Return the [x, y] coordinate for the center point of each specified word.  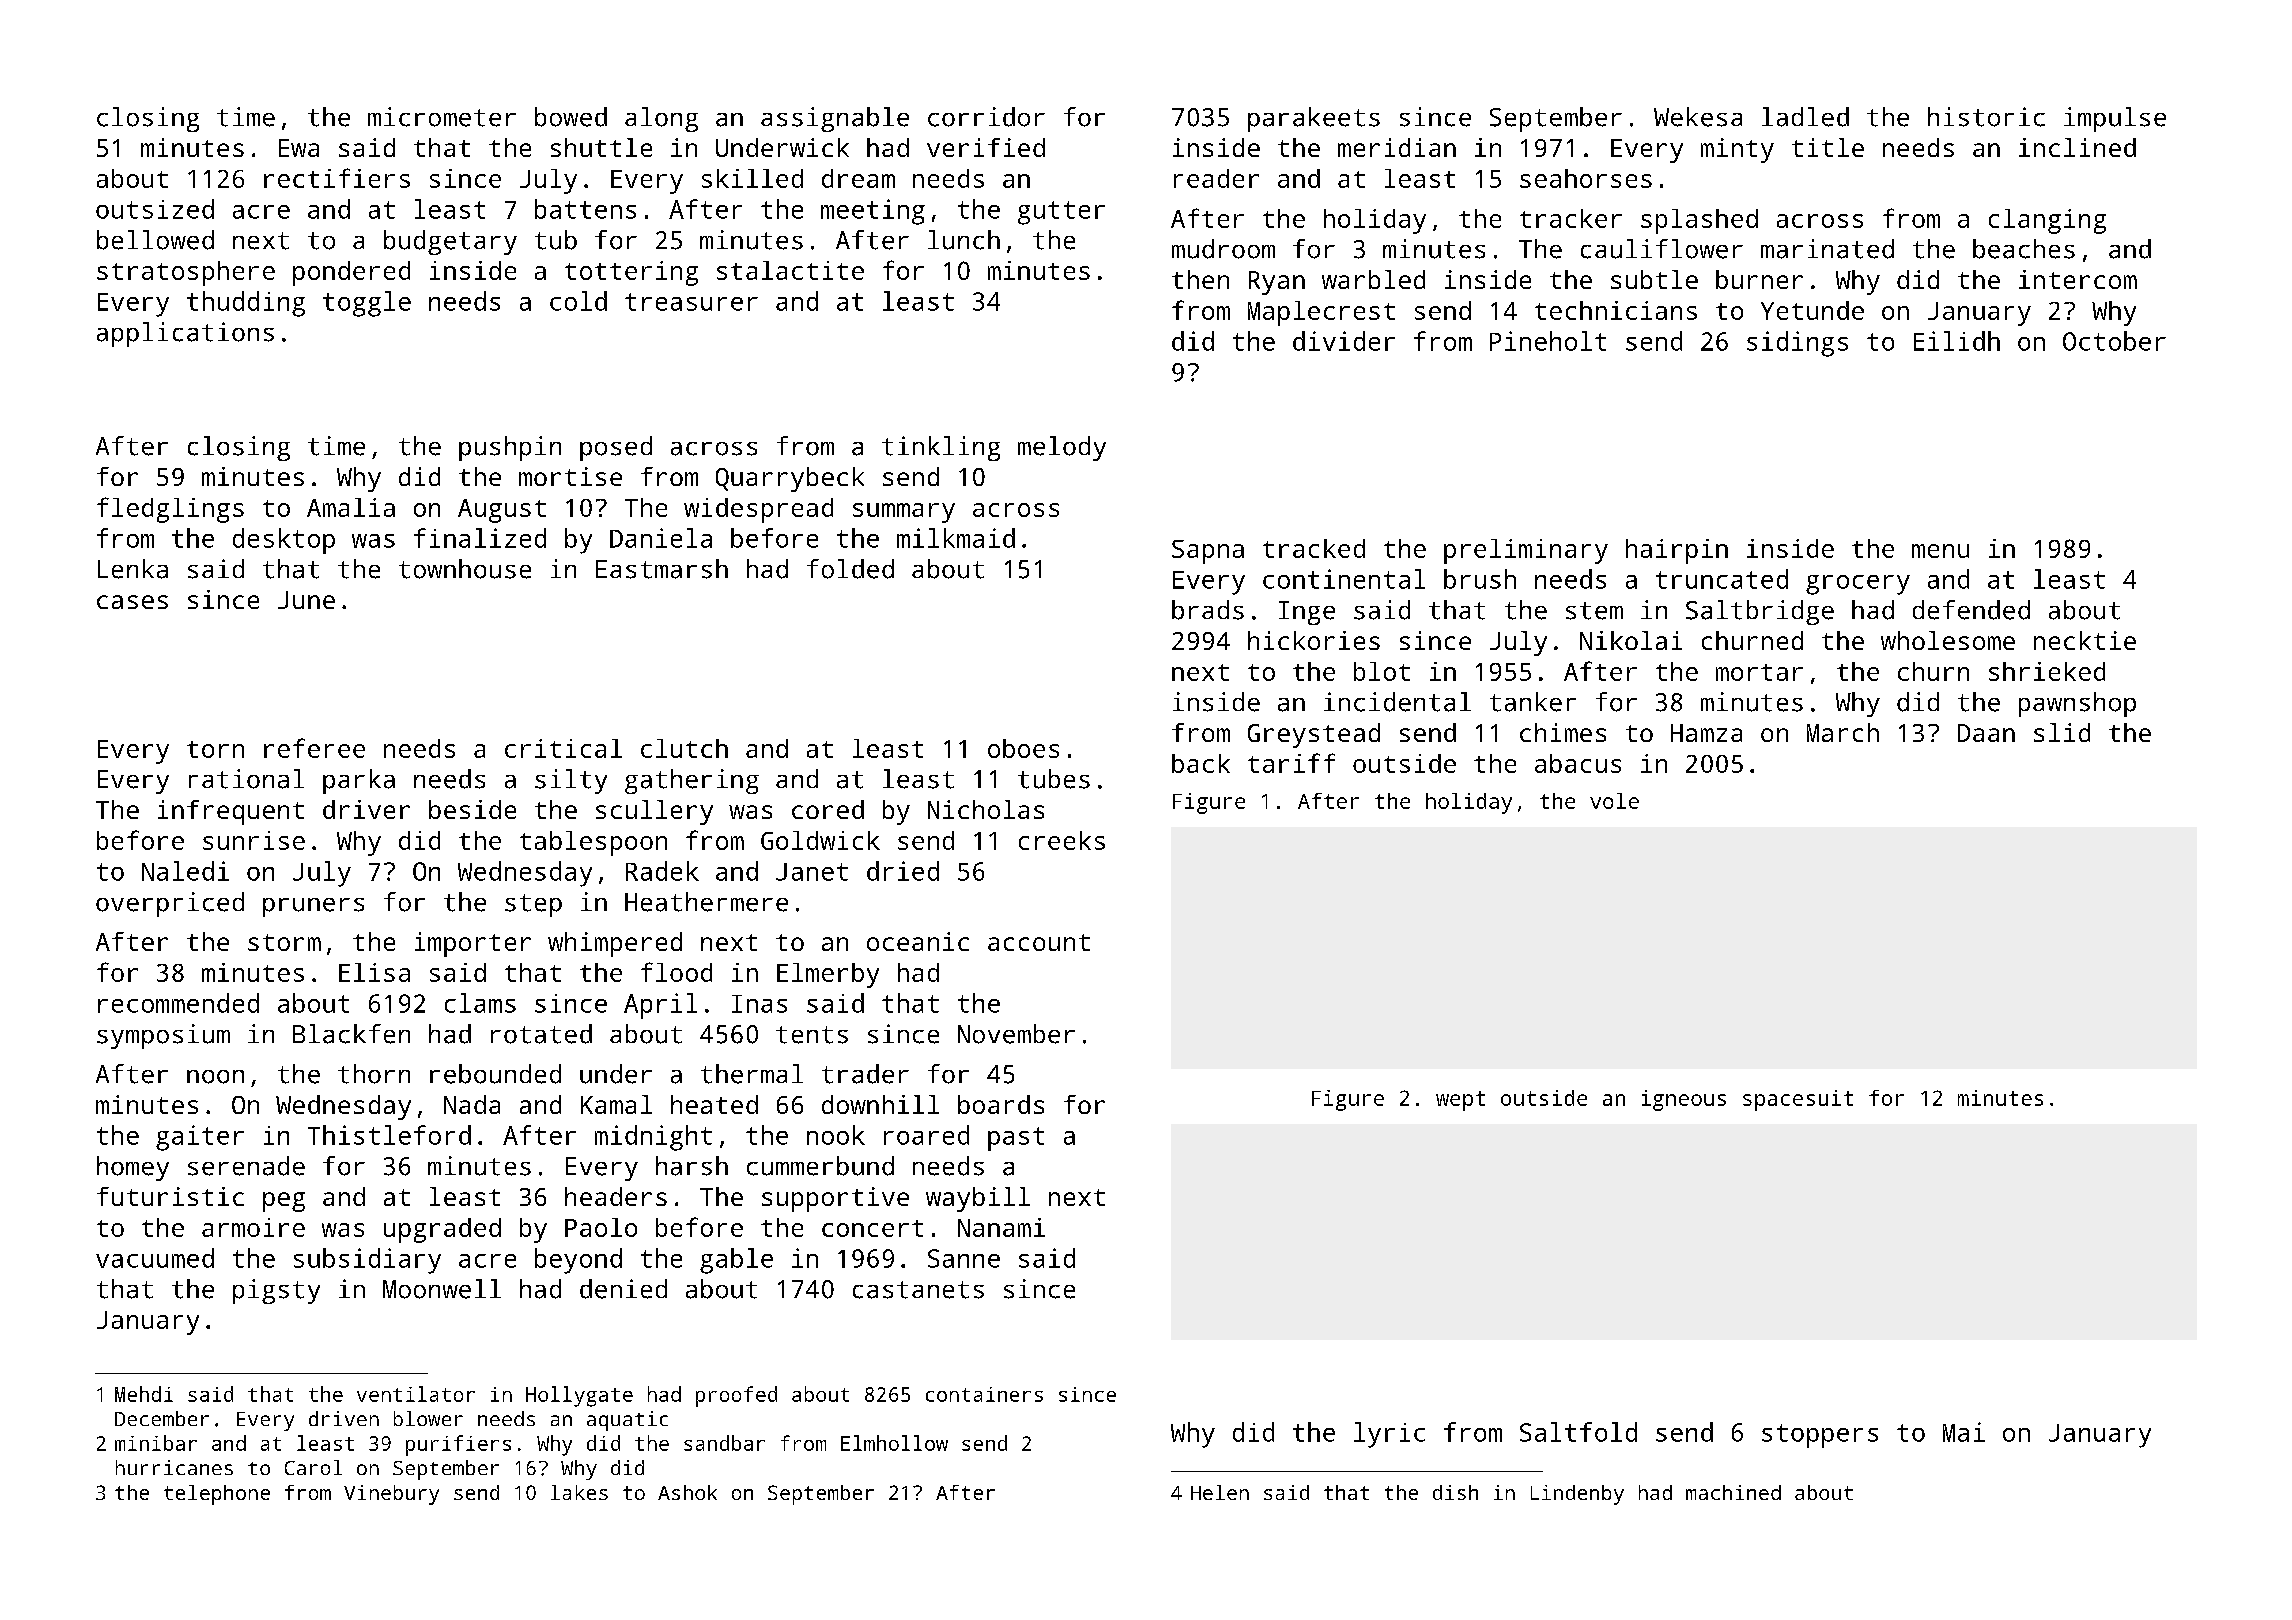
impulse [2115, 119]
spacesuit [1798, 1100]
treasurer [691, 302]
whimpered [615, 944]
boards [1001, 1104]
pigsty [276, 1291]
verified [986, 147]
